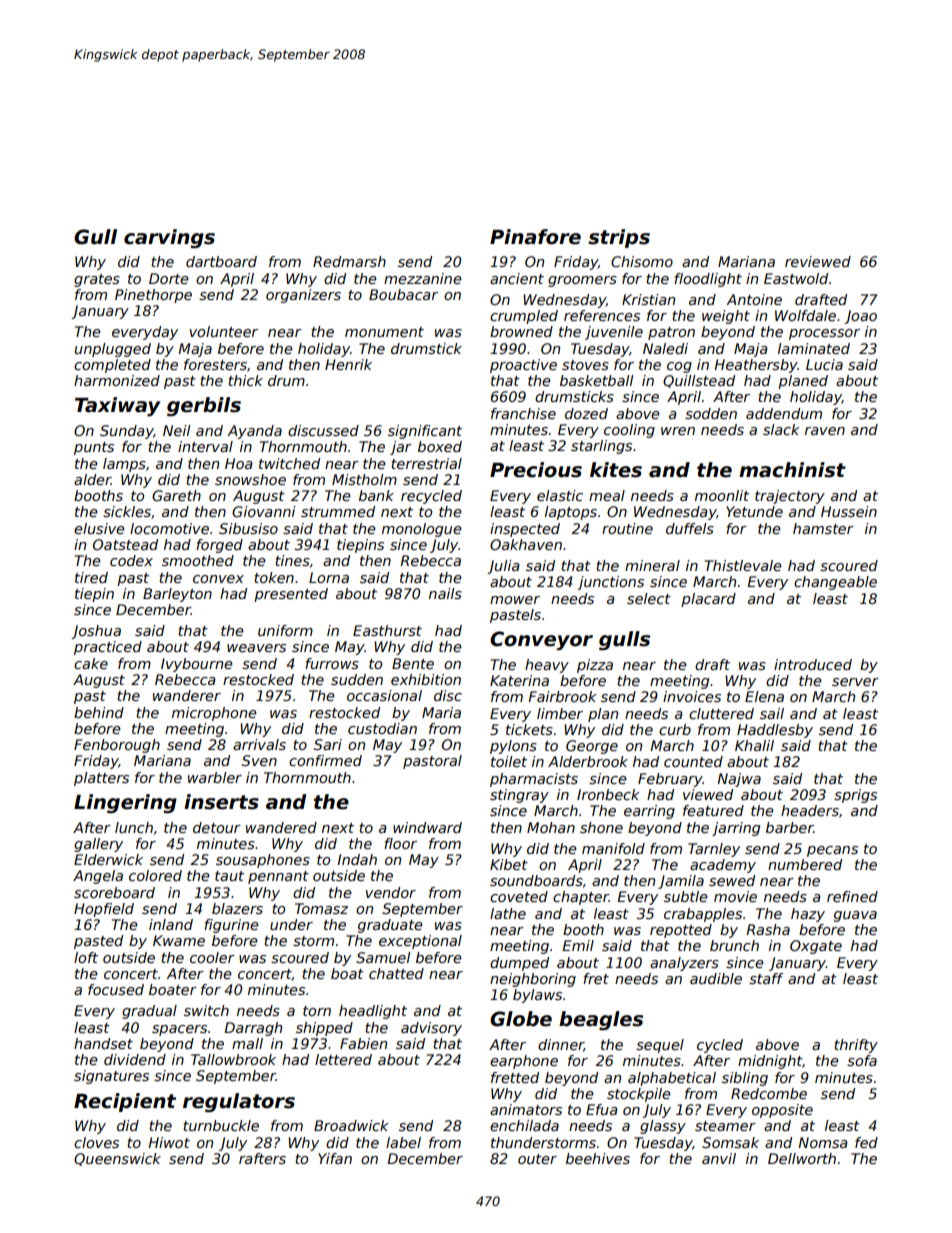 Image resolution: width=952 pixels, height=1233 pixels. I want to click on Queenswick, so click(117, 1159).
